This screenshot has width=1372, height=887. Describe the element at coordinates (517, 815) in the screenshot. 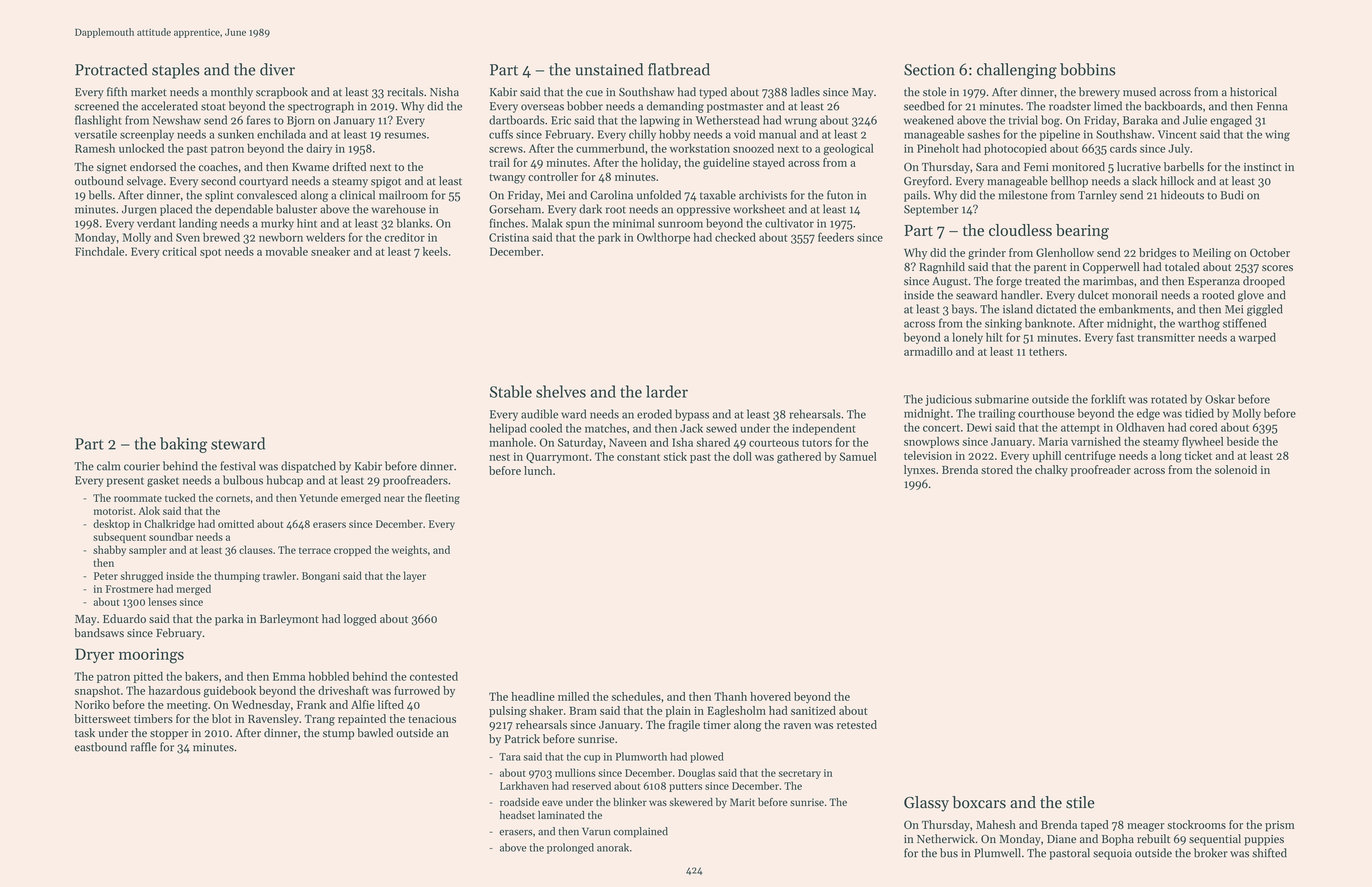

I see `headset` at that location.
